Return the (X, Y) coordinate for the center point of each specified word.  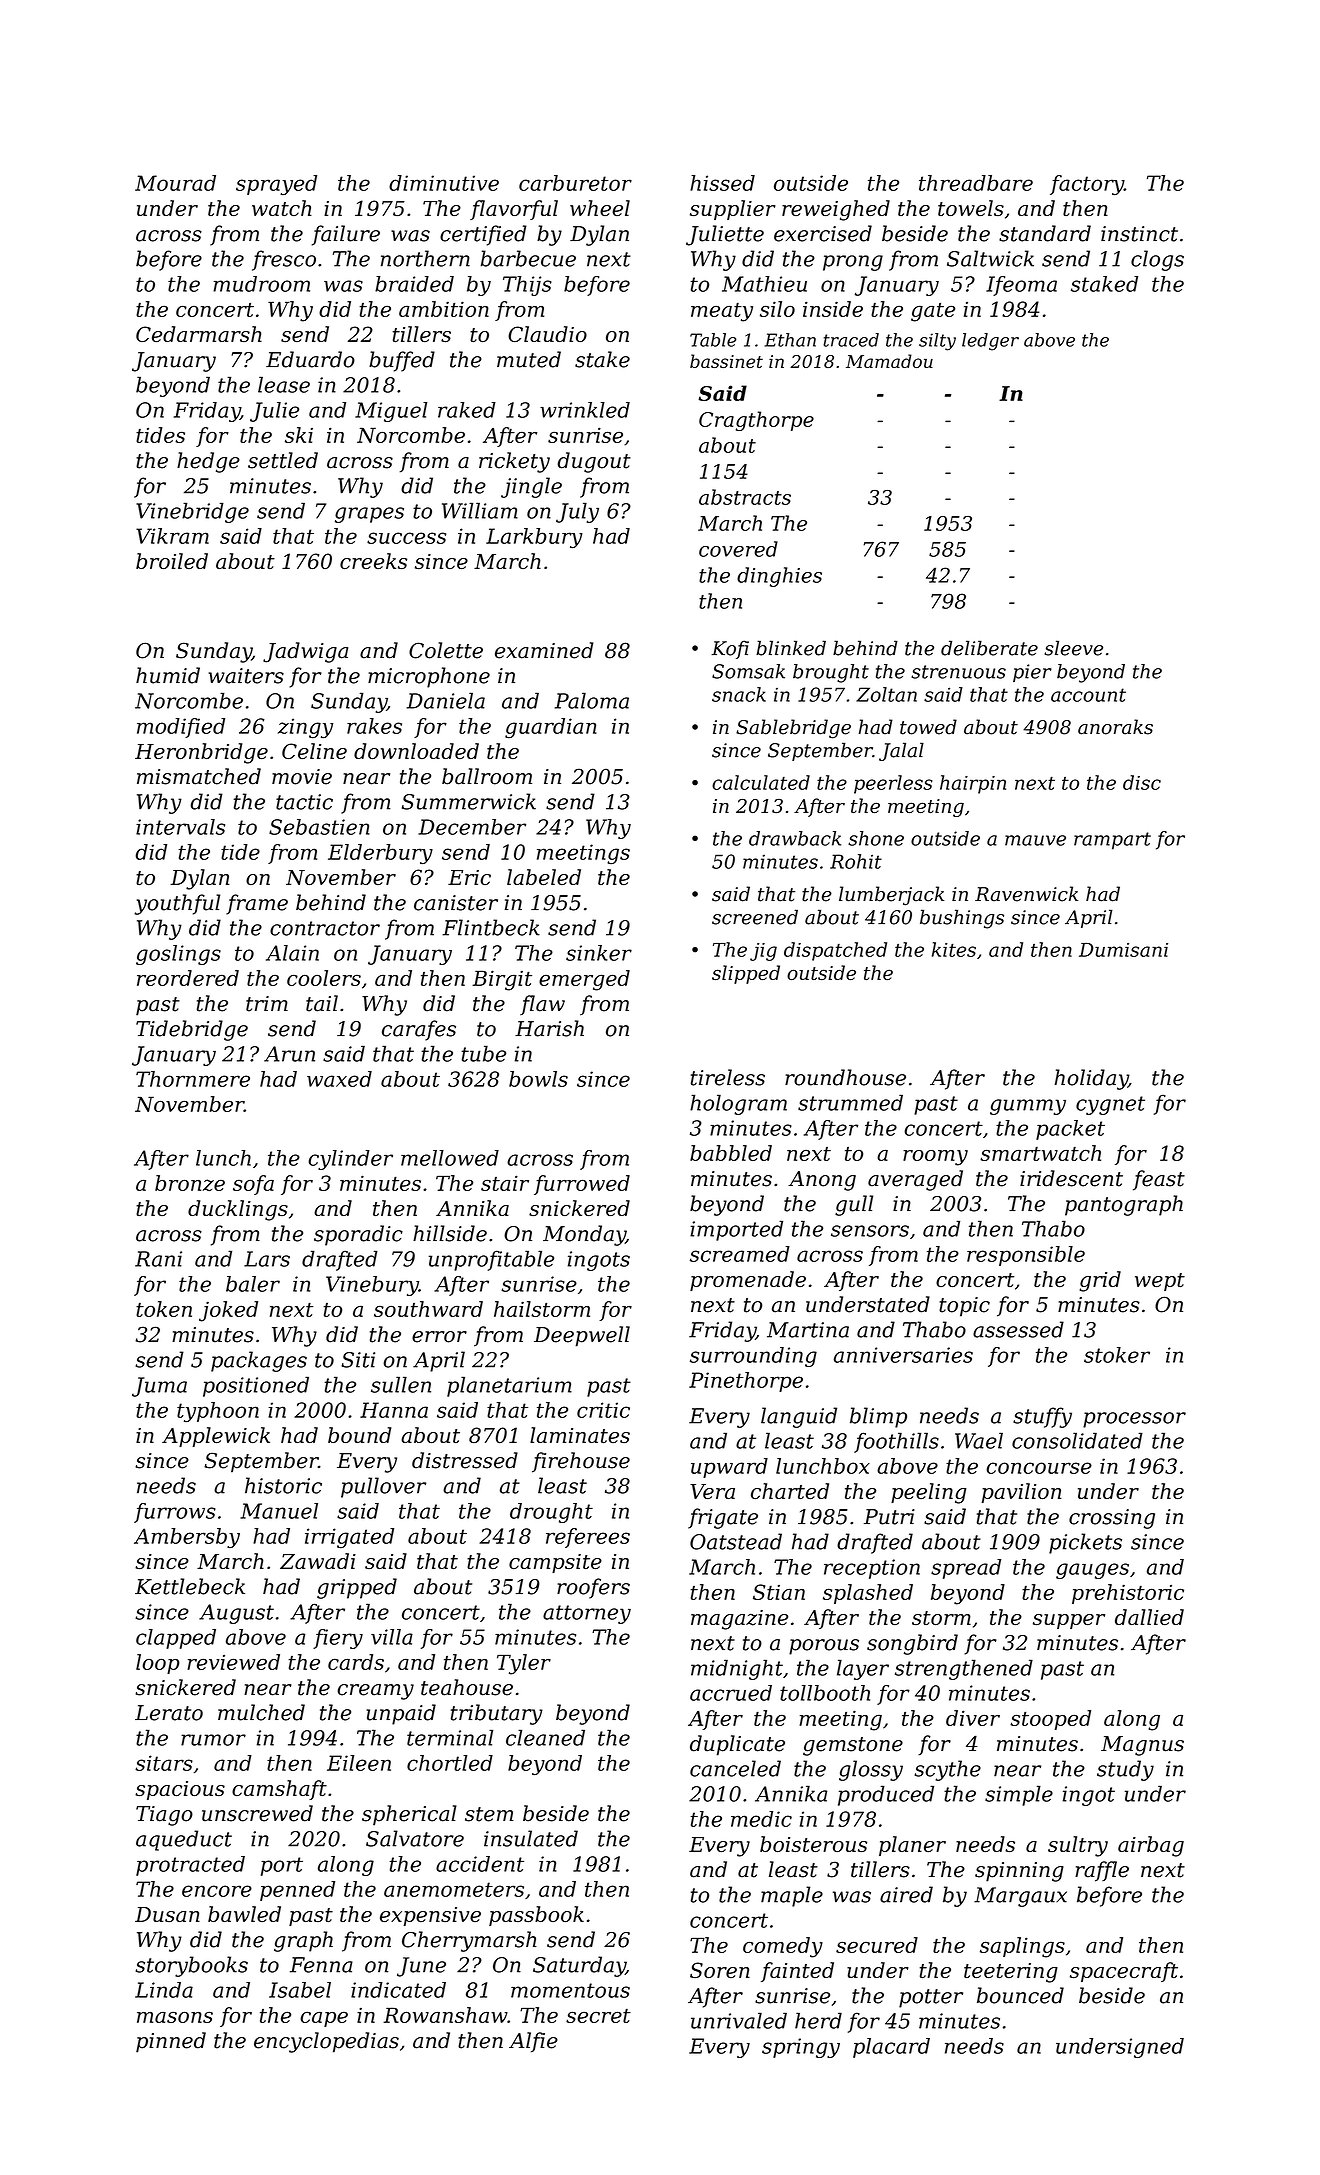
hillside (450, 1233)
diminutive (444, 183)
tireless (728, 1077)
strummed (850, 1102)
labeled (544, 877)
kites (954, 949)
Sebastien (319, 827)
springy (801, 2048)
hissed (722, 183)
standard (1045, 233)
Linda (164, 1990)
